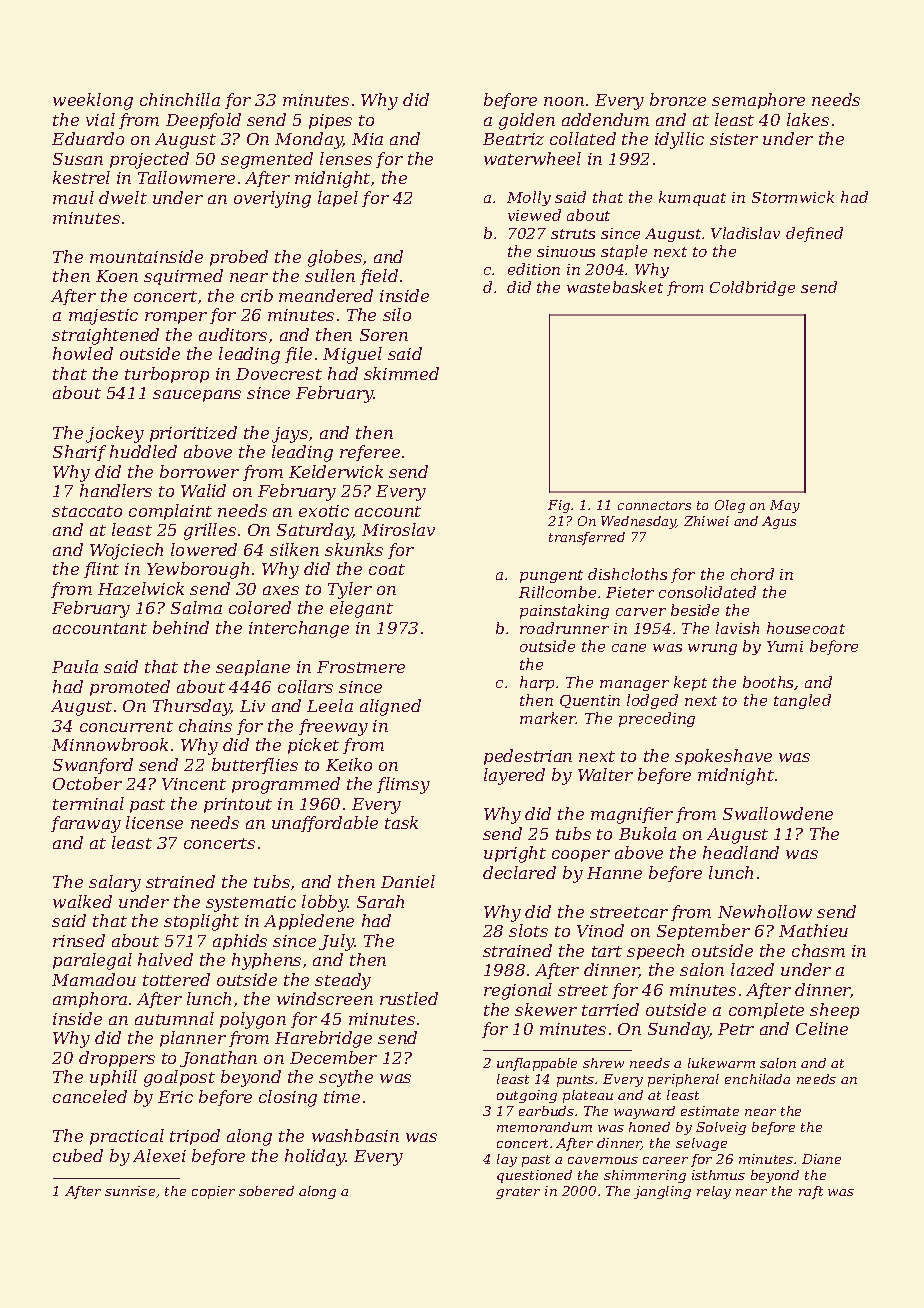  Describe the element at coordinates (183, 277) in the page. I see `squirmed` at that location.
